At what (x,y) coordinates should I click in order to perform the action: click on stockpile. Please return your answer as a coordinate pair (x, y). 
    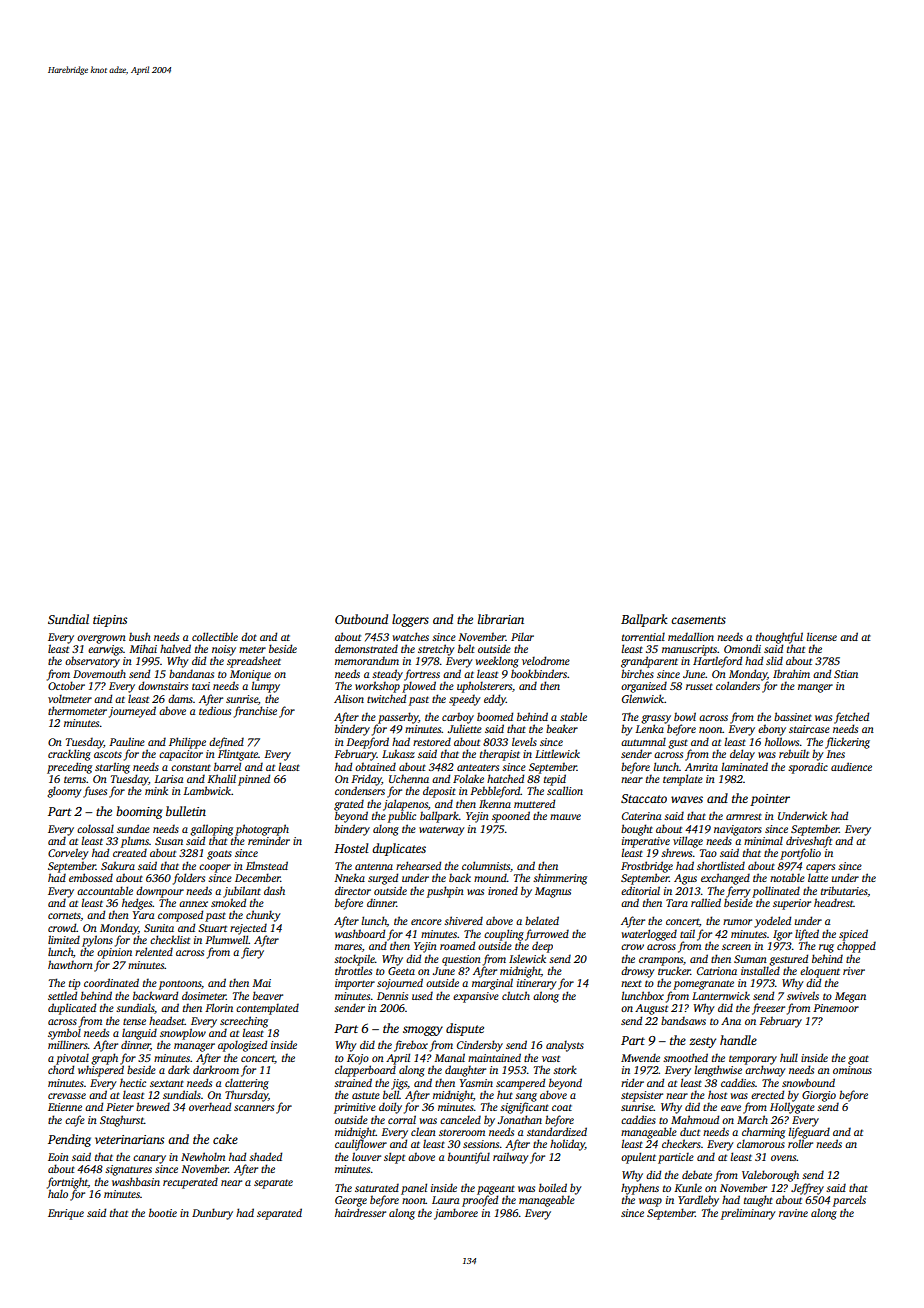
    Looking at the image, I should click on (354, 960).
